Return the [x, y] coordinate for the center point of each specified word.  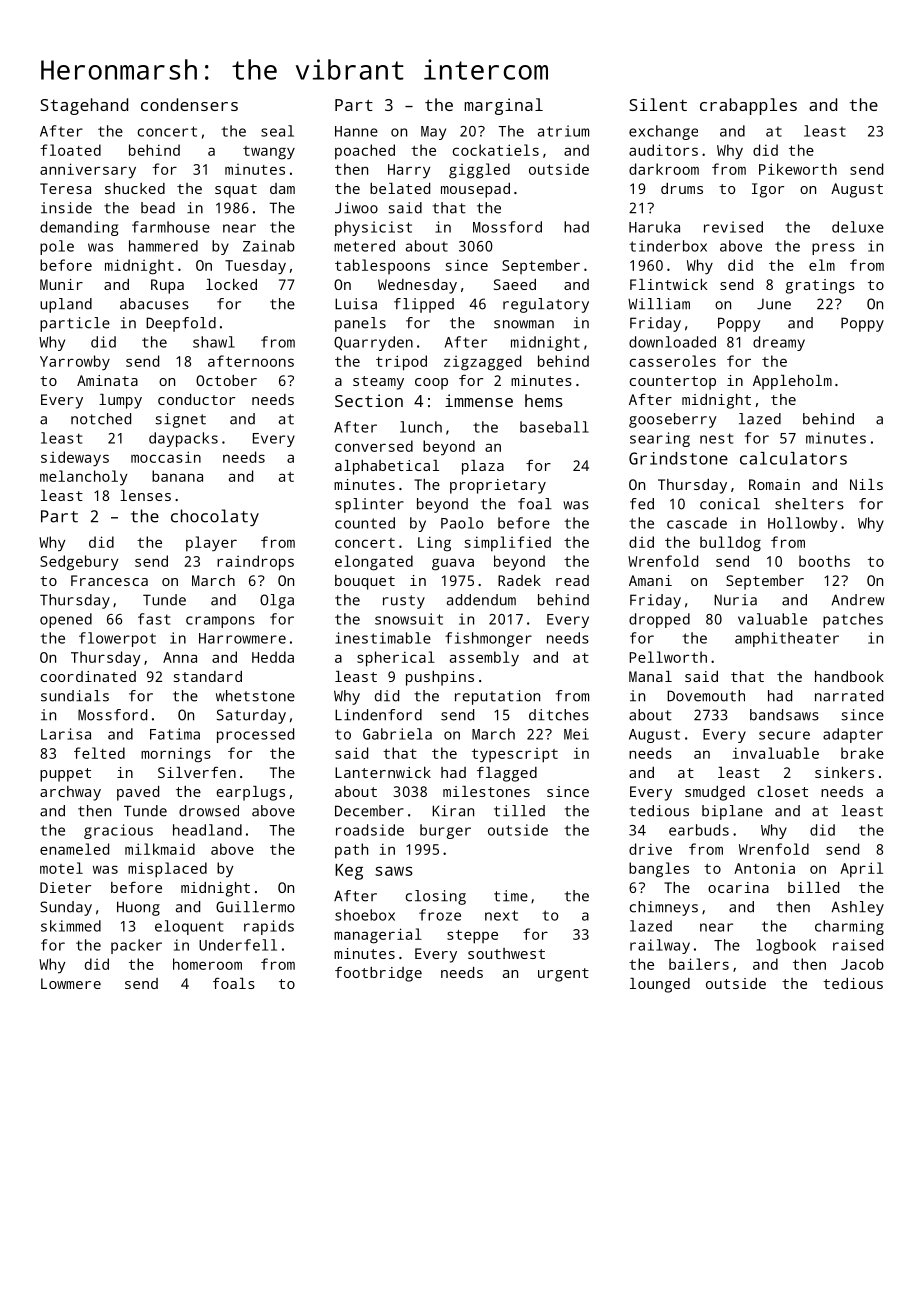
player [211, 544]
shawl [214, 342]
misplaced [167, 870]
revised [733, 227]
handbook [849, 676]
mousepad [475, 190]
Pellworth [668, 657]
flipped [424, 305]
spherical [396, 659]
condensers [189, 104]
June [774, 304]
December [369, 811]
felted [99, 753]
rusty [404, 602]
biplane [732, 812]
